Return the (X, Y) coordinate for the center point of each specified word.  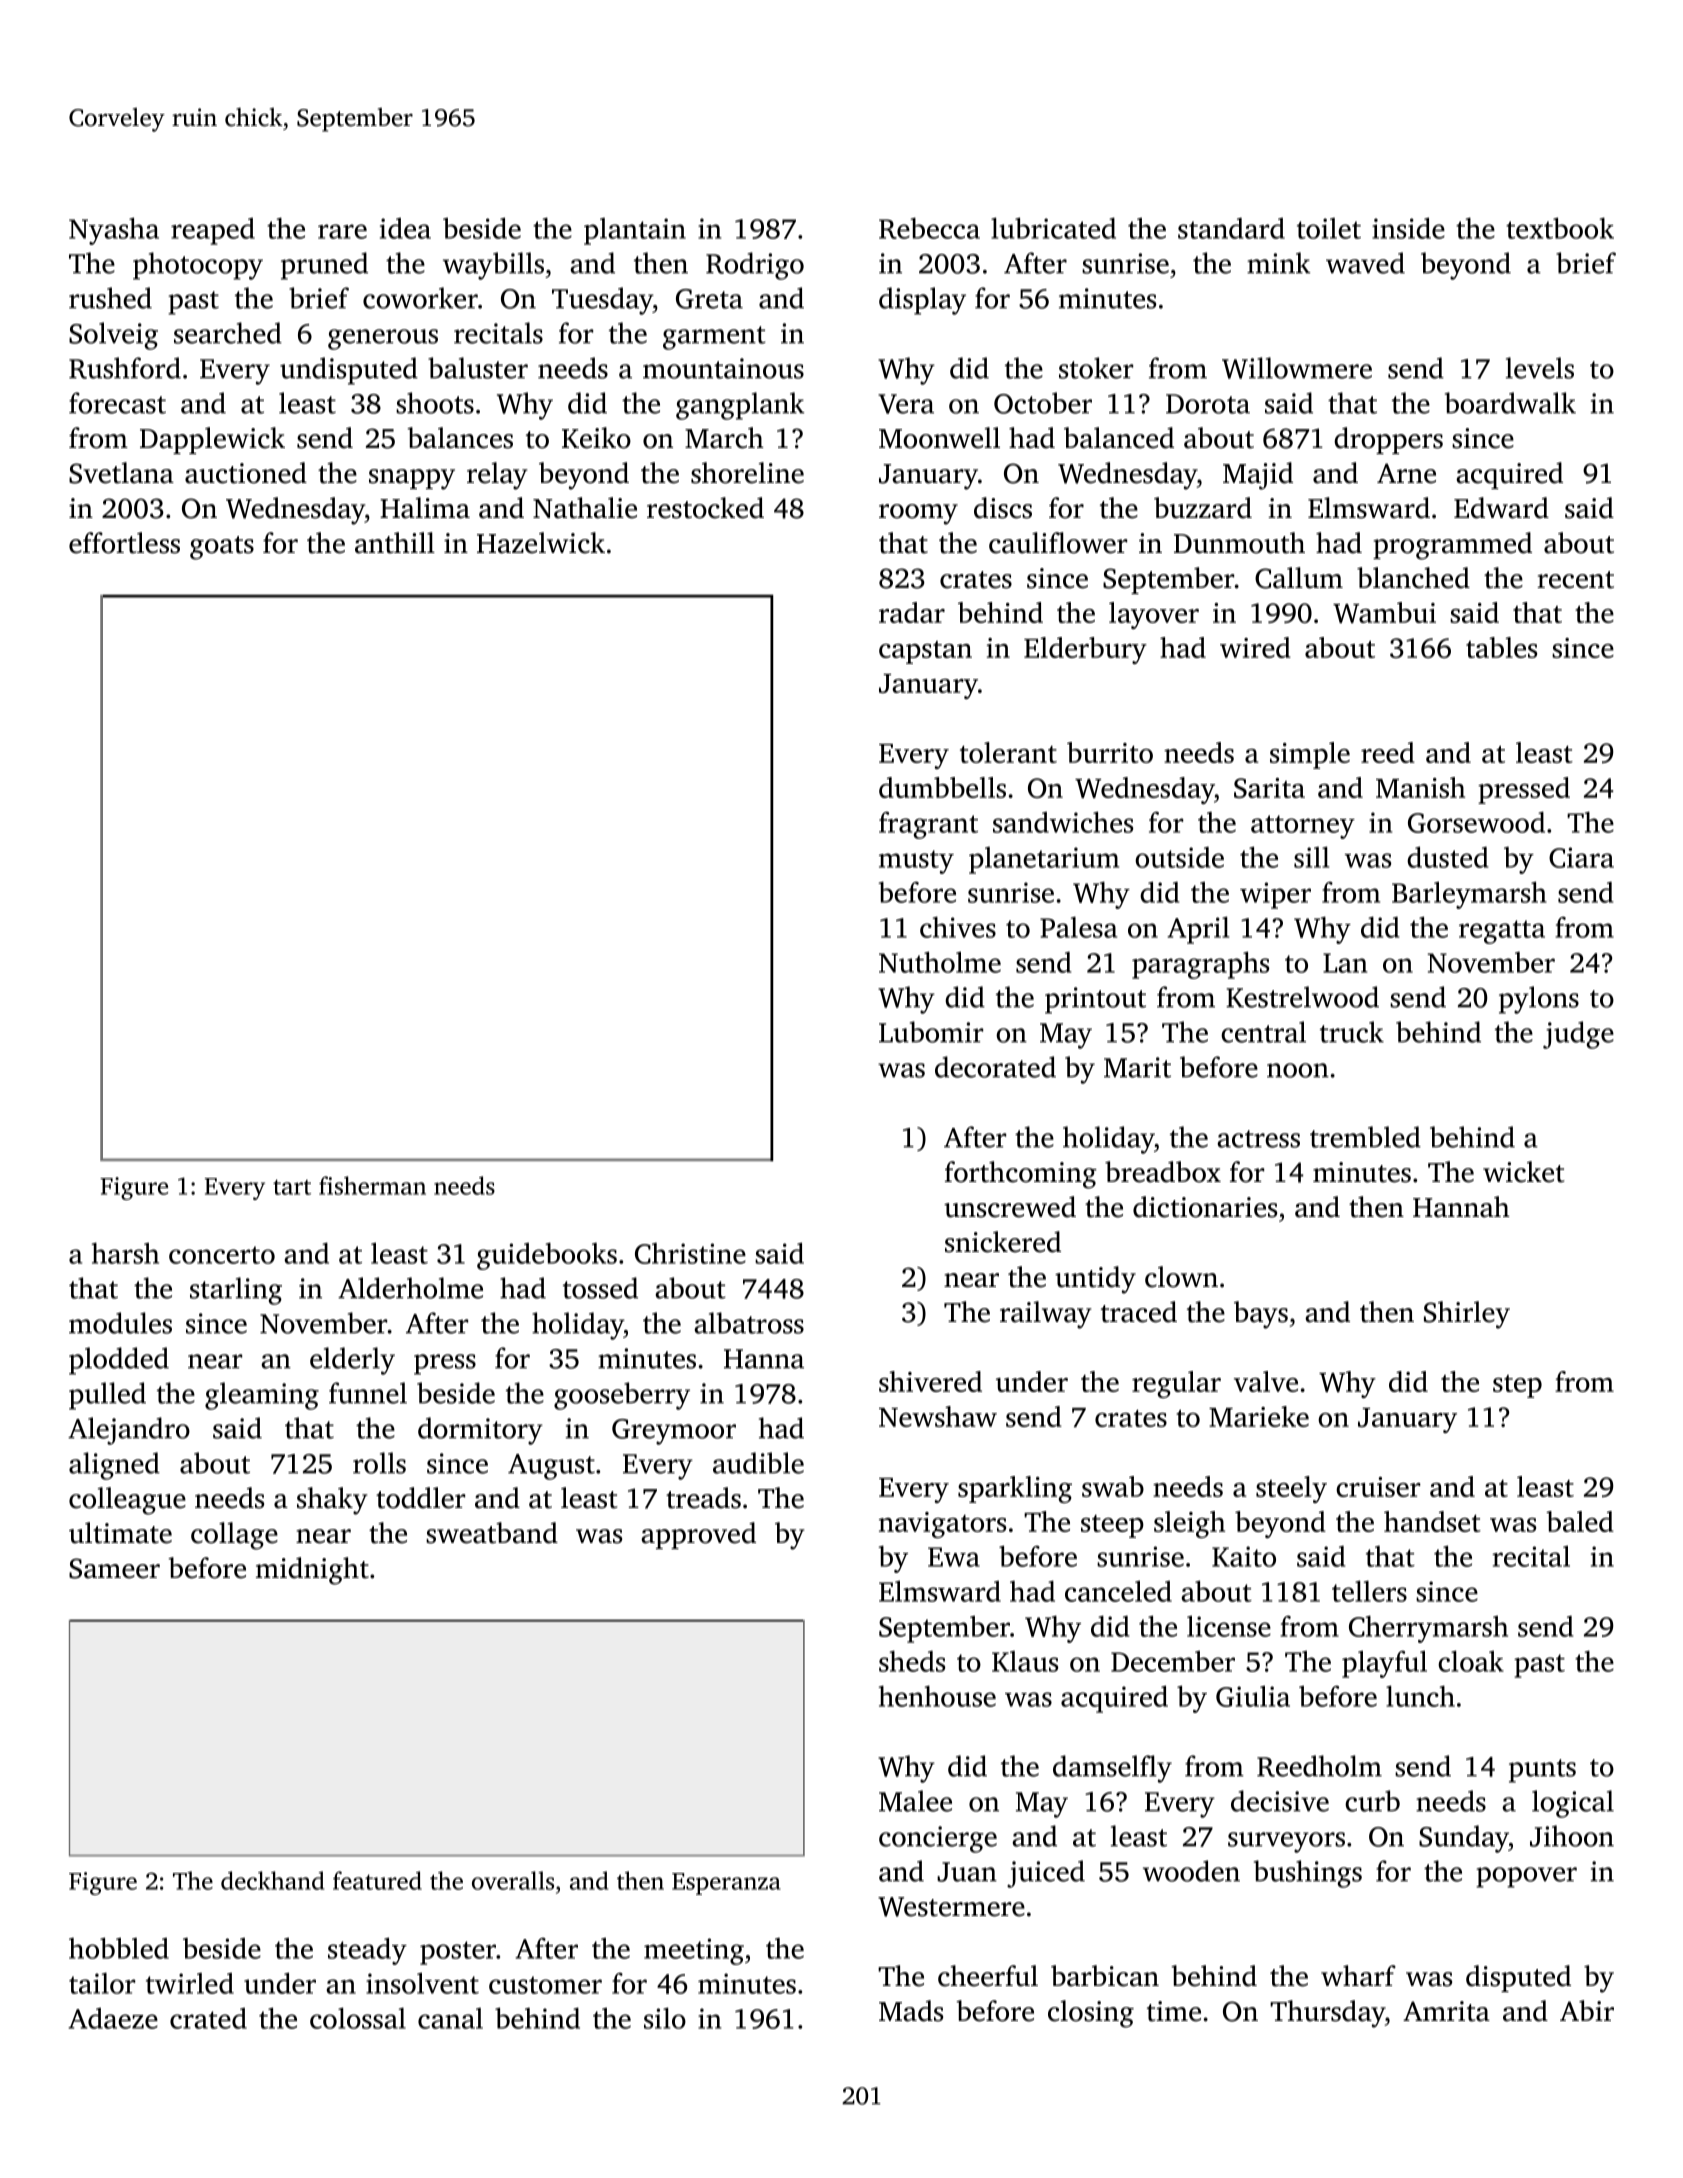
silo (665, 2018)
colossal (358, 2018)
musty (916, 862)
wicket (1523, 1172)
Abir (1587, 2010)
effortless (124, 543)
